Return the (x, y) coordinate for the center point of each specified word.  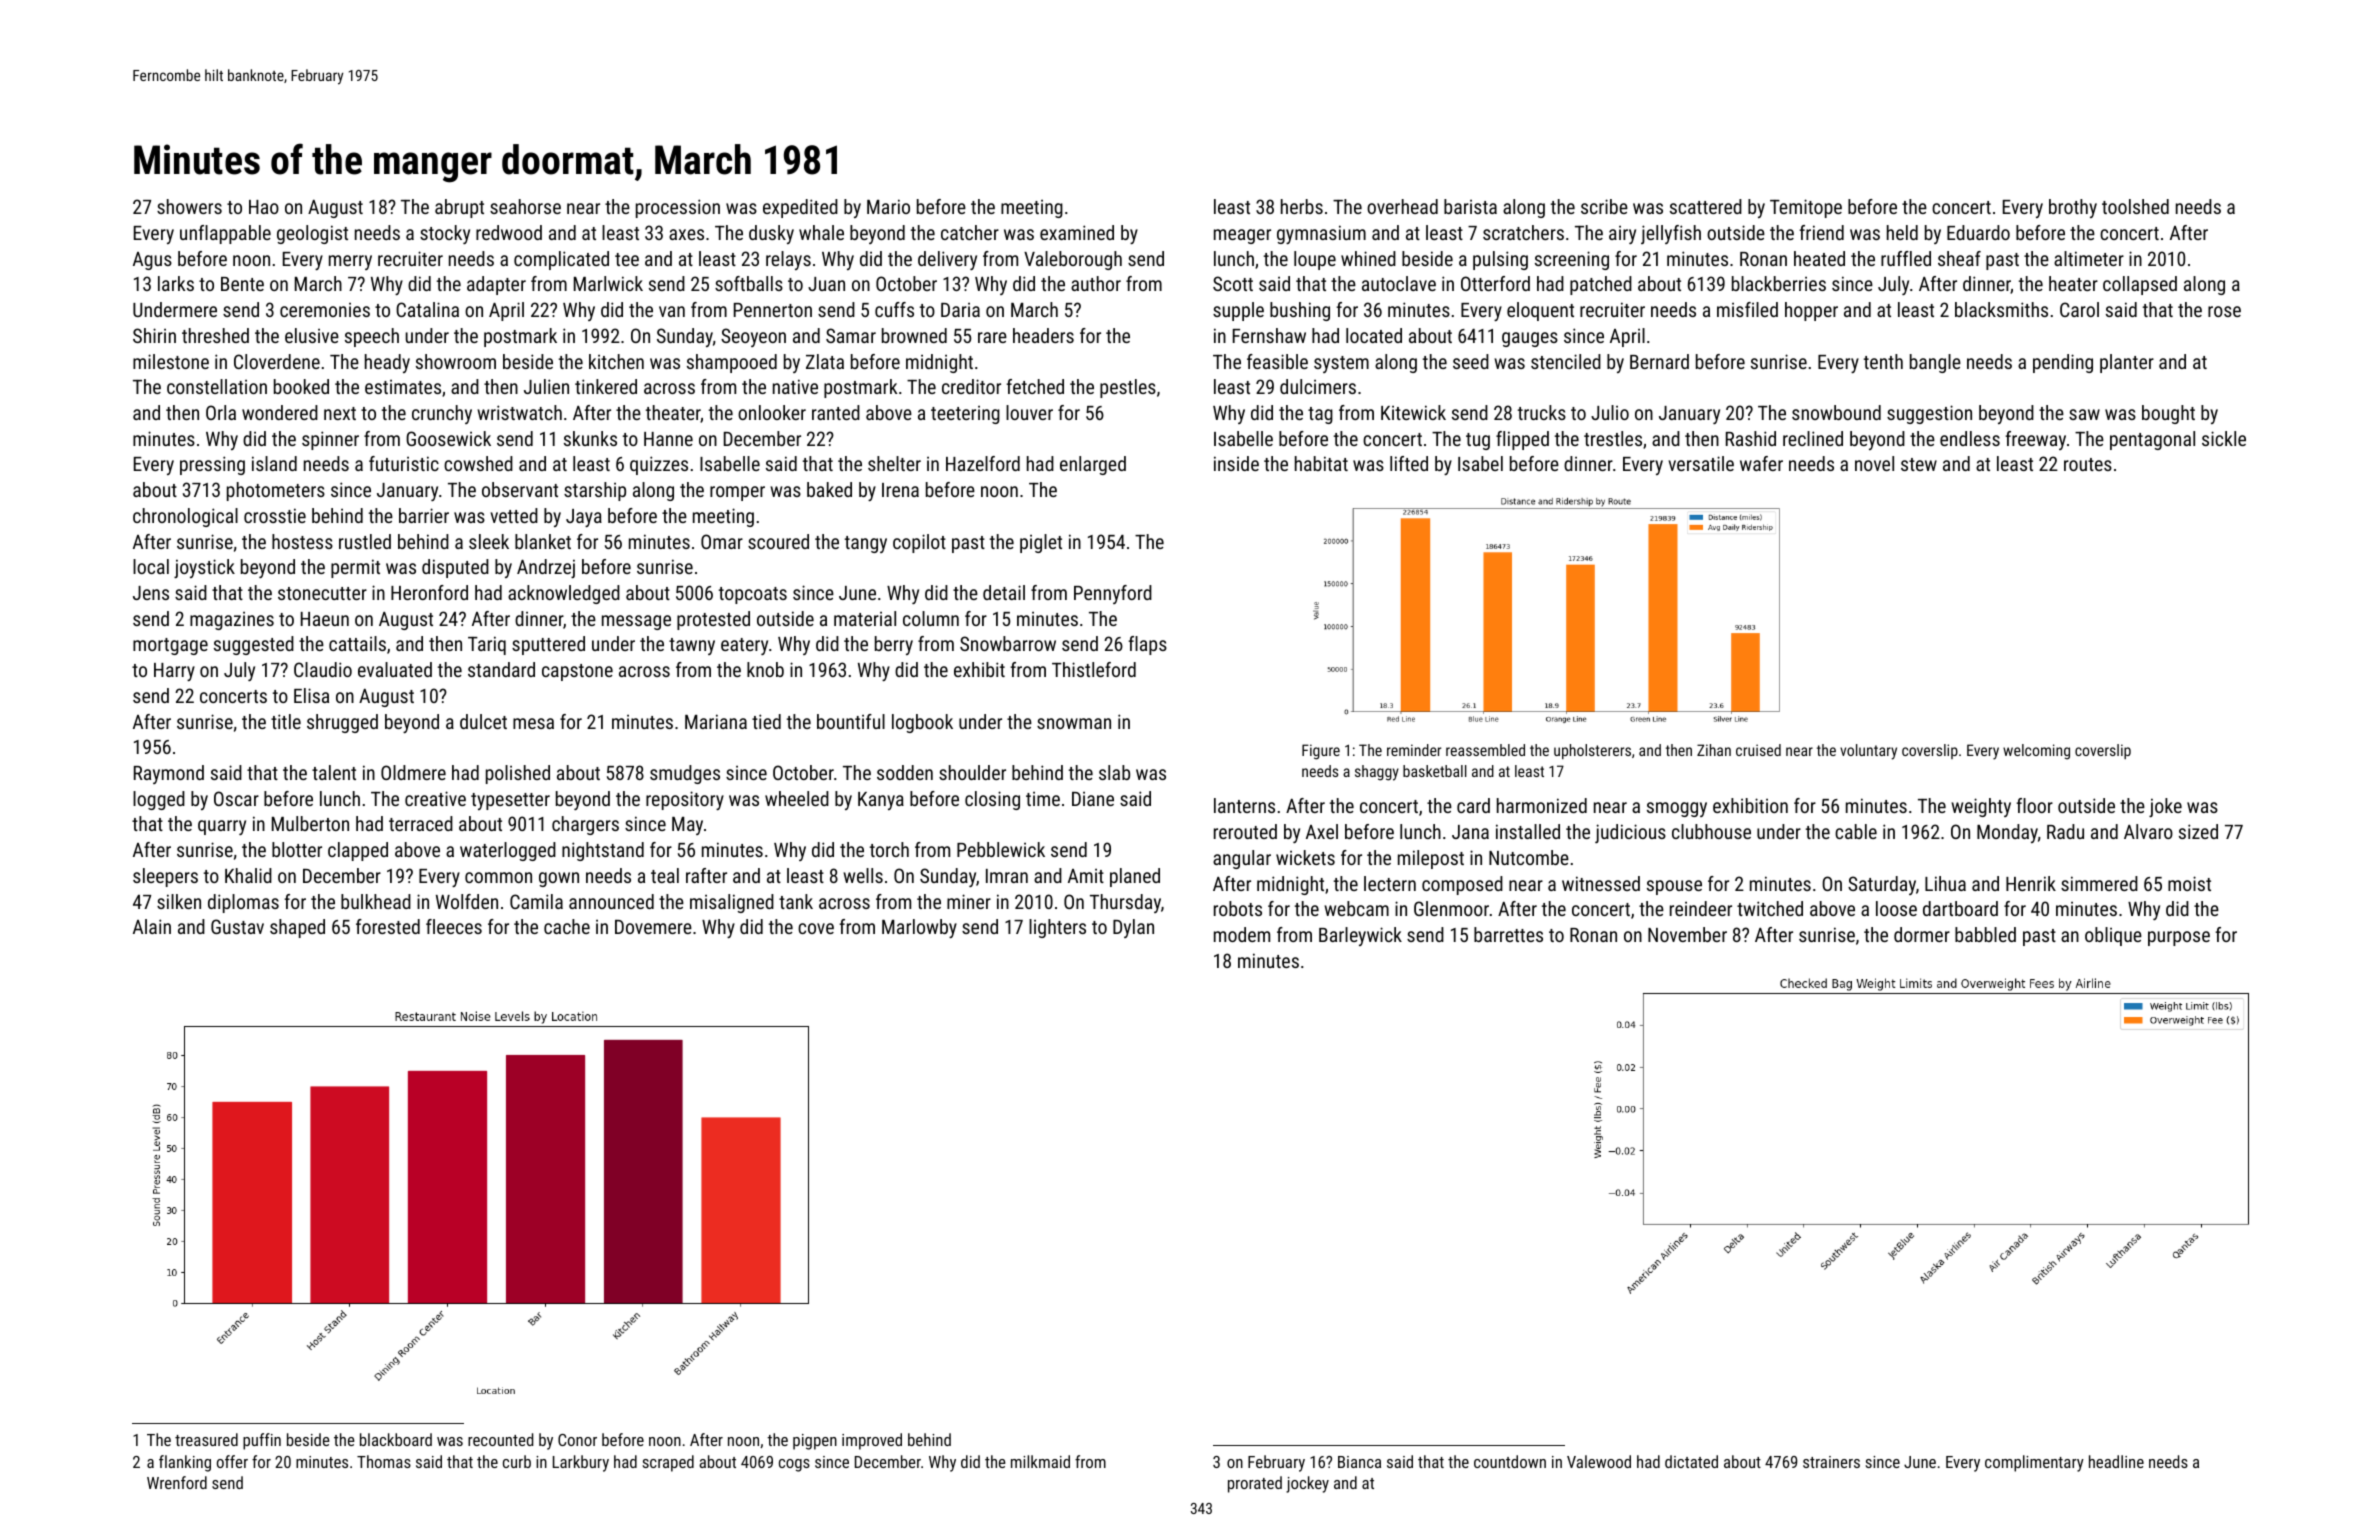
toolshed (2135, 206)
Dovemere (653, 927)
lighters (1057, 928)
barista (1470, 206)
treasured (206, 1439)
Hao (264, 207)
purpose (2179, 938)
